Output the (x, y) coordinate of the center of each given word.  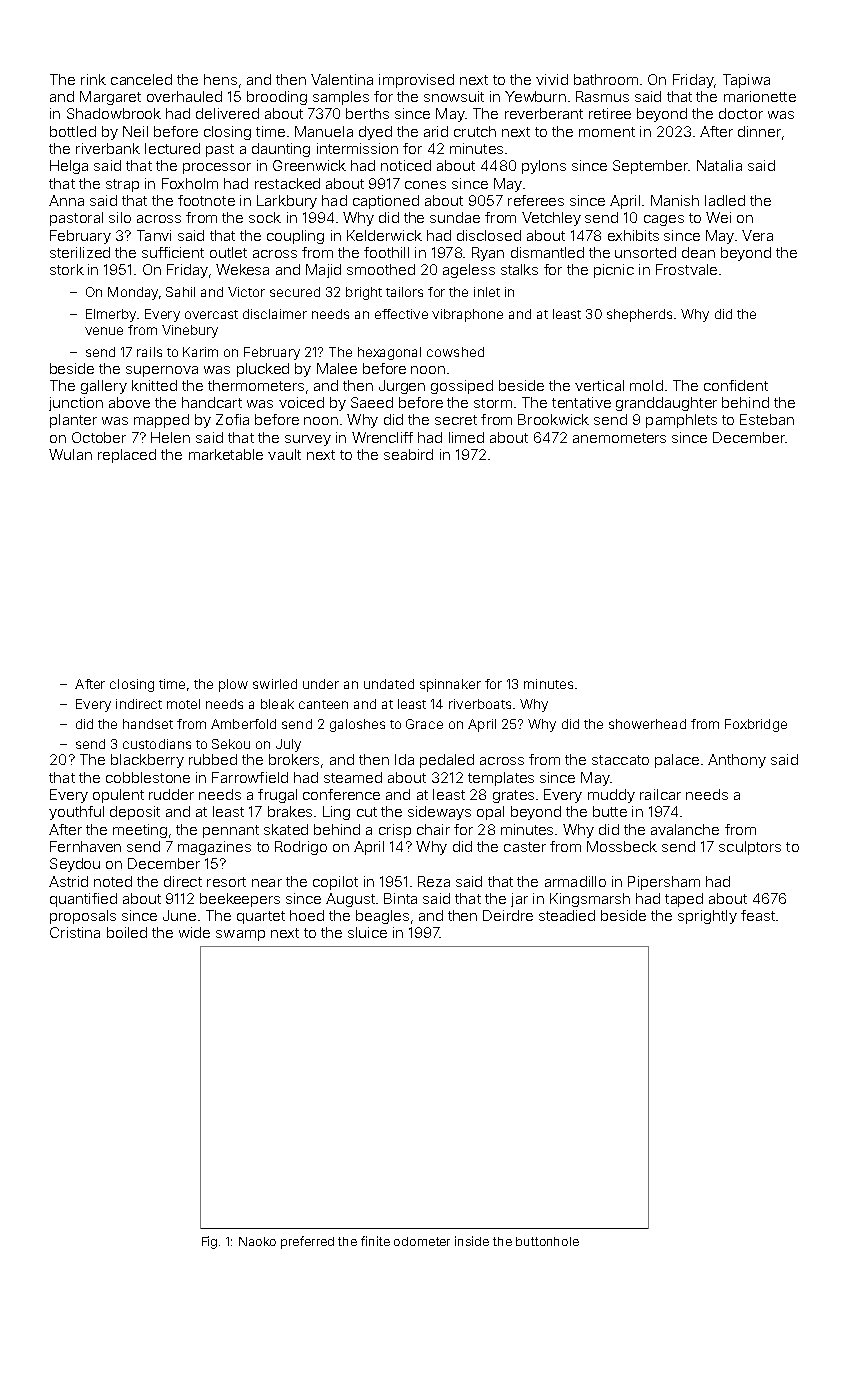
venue (104, 331)
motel (183, 704)
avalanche (685, 829)
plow (233, 685)
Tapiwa (746, 81)
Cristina (75, 932)
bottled (73, 131)
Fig (209, 1242)
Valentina (342, 79)
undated (389, 684)
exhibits (633, 235)
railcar (660, 794)
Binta (400, 898)
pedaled (447, 761)
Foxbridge (756, 725)
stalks (519, 269)
